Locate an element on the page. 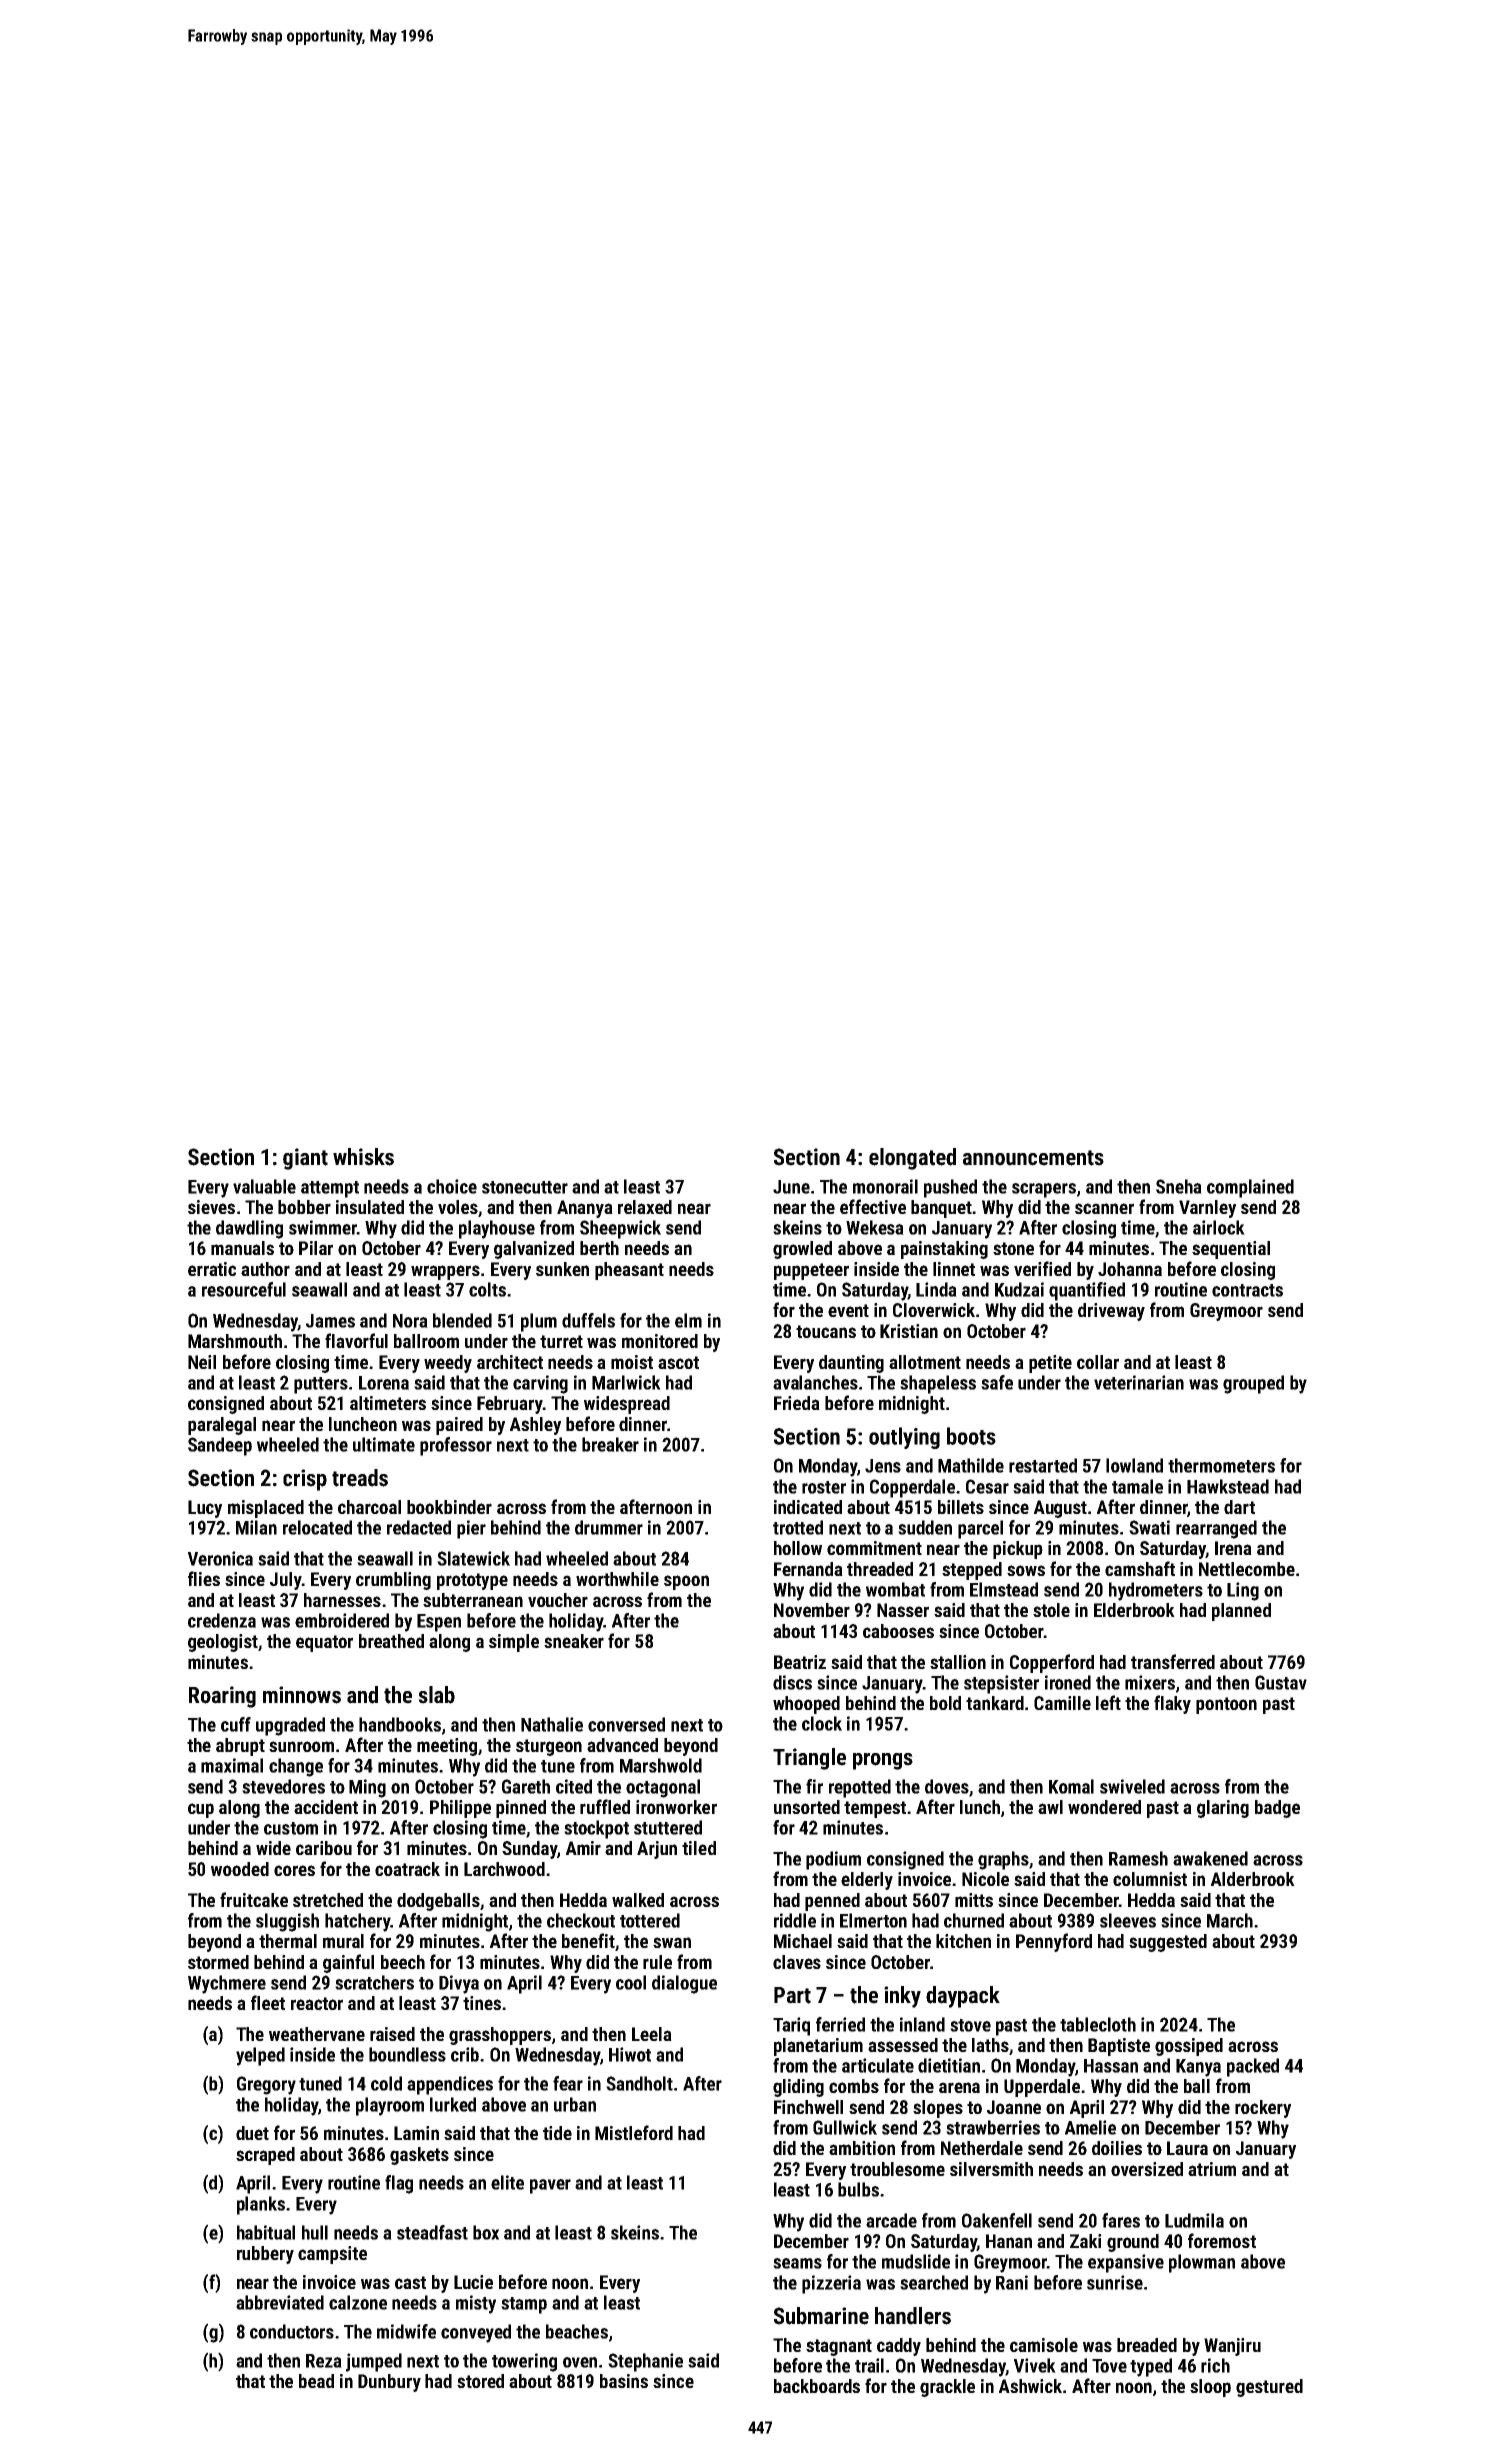 This image has height=2464, width=1496. professor is located at coordinates (456, 1446).
